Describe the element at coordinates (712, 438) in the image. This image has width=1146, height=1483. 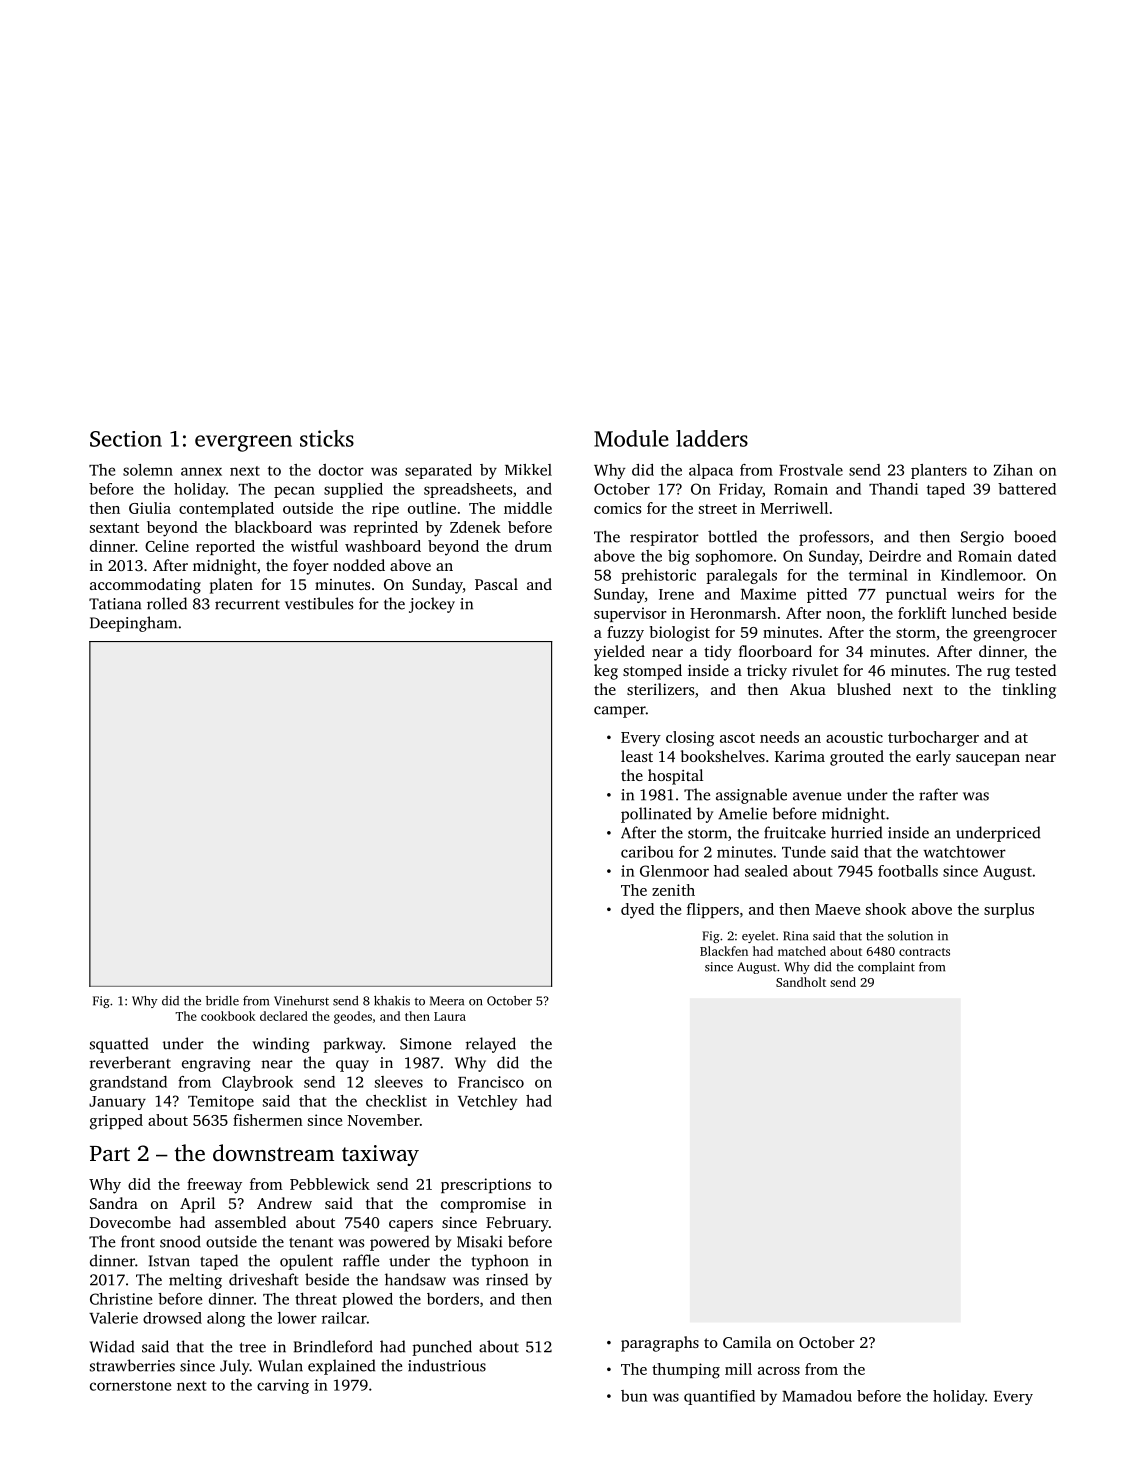
I see `ladders` at that location.
